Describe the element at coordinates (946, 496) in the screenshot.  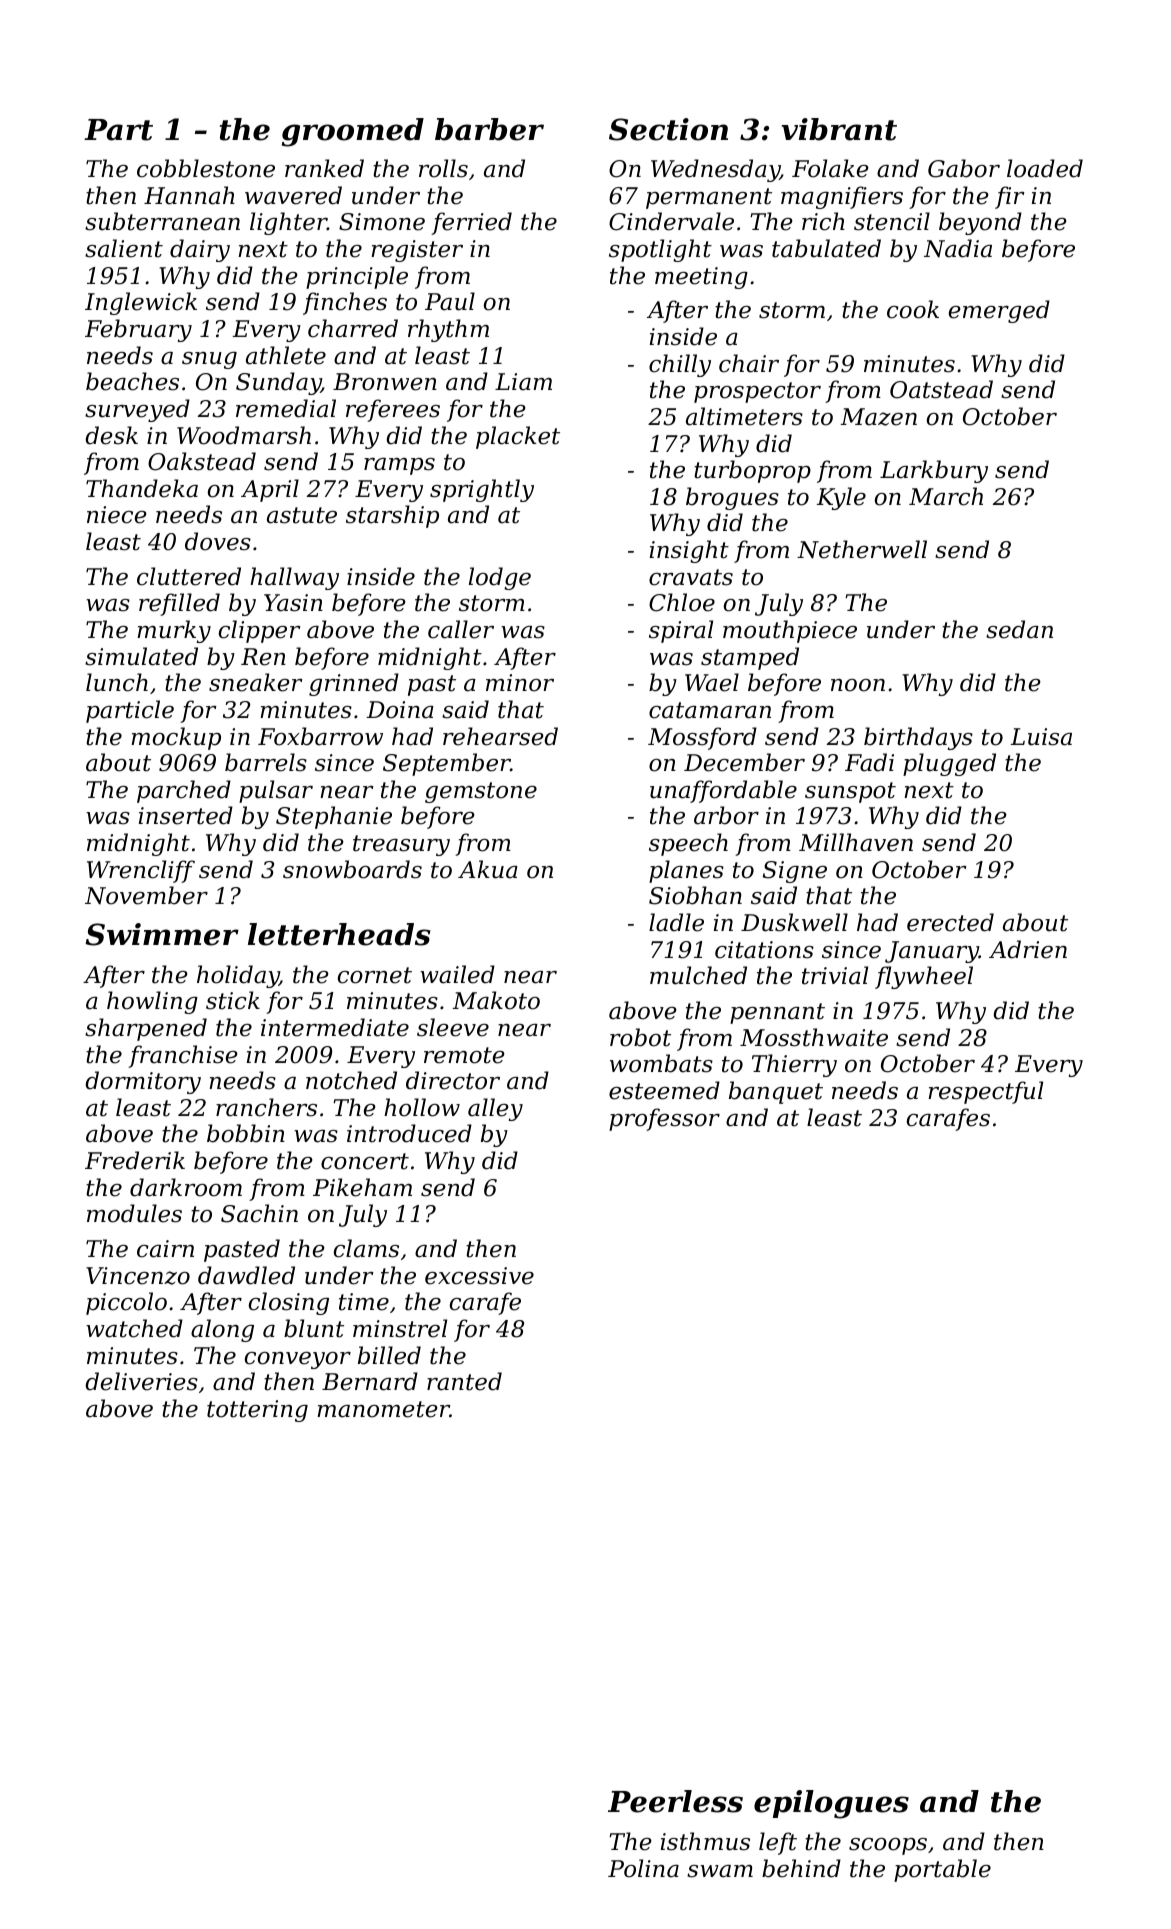
I see `March` at that location.
